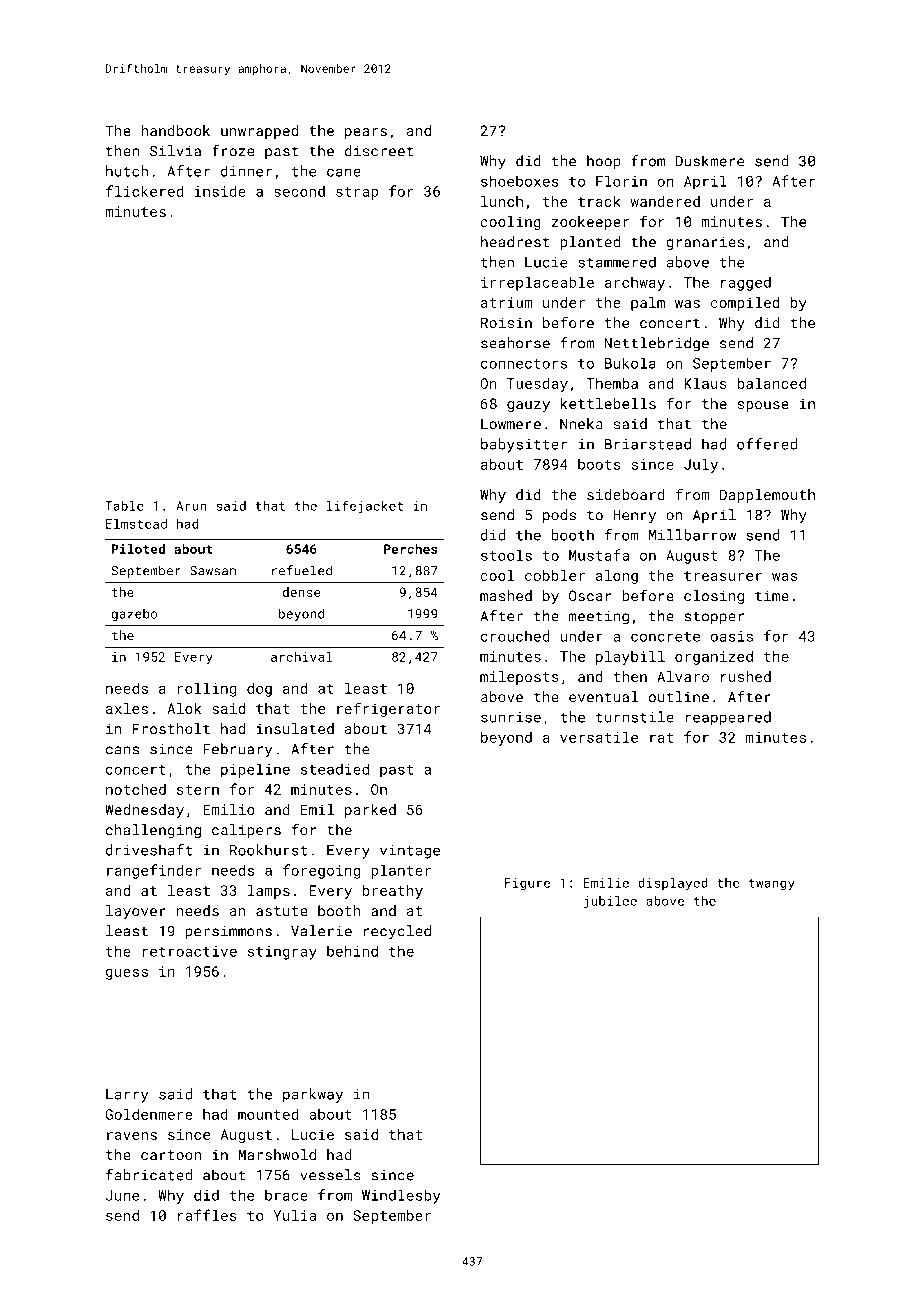  I want to click on Piloted, so click(138, 549).
